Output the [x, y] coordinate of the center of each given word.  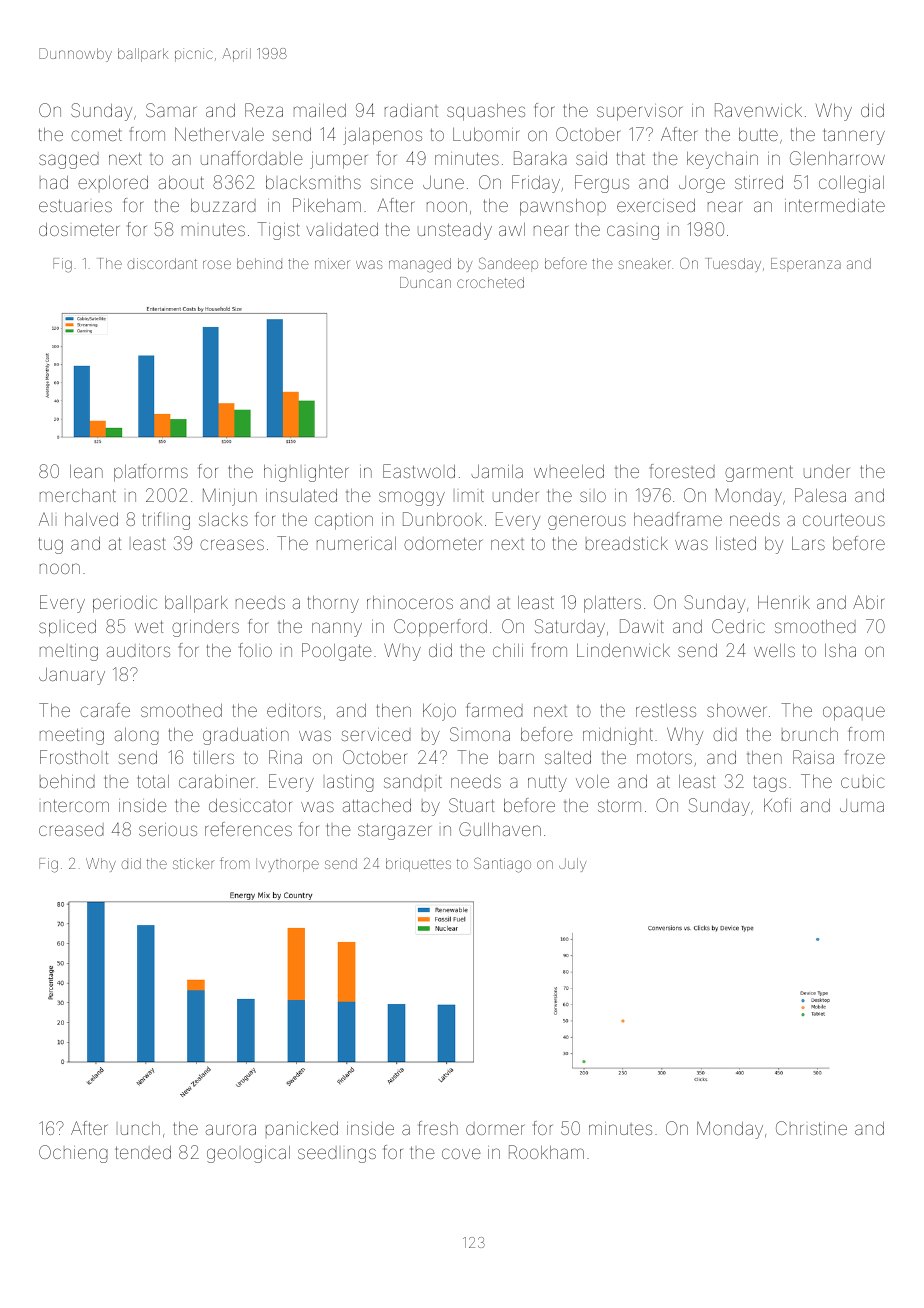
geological [248, 1154]
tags [770, 783]
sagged [69, 160]
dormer [495, 1128]
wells [774, 650]
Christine [811, 1128]
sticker [194, 863]
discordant [162, 263]
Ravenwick [758, 110]
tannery [854, 136]
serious [168, 829]
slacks [223, 519]
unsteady [455, 231]
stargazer [394, 831]
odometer [443, 543]
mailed [320, 110]
